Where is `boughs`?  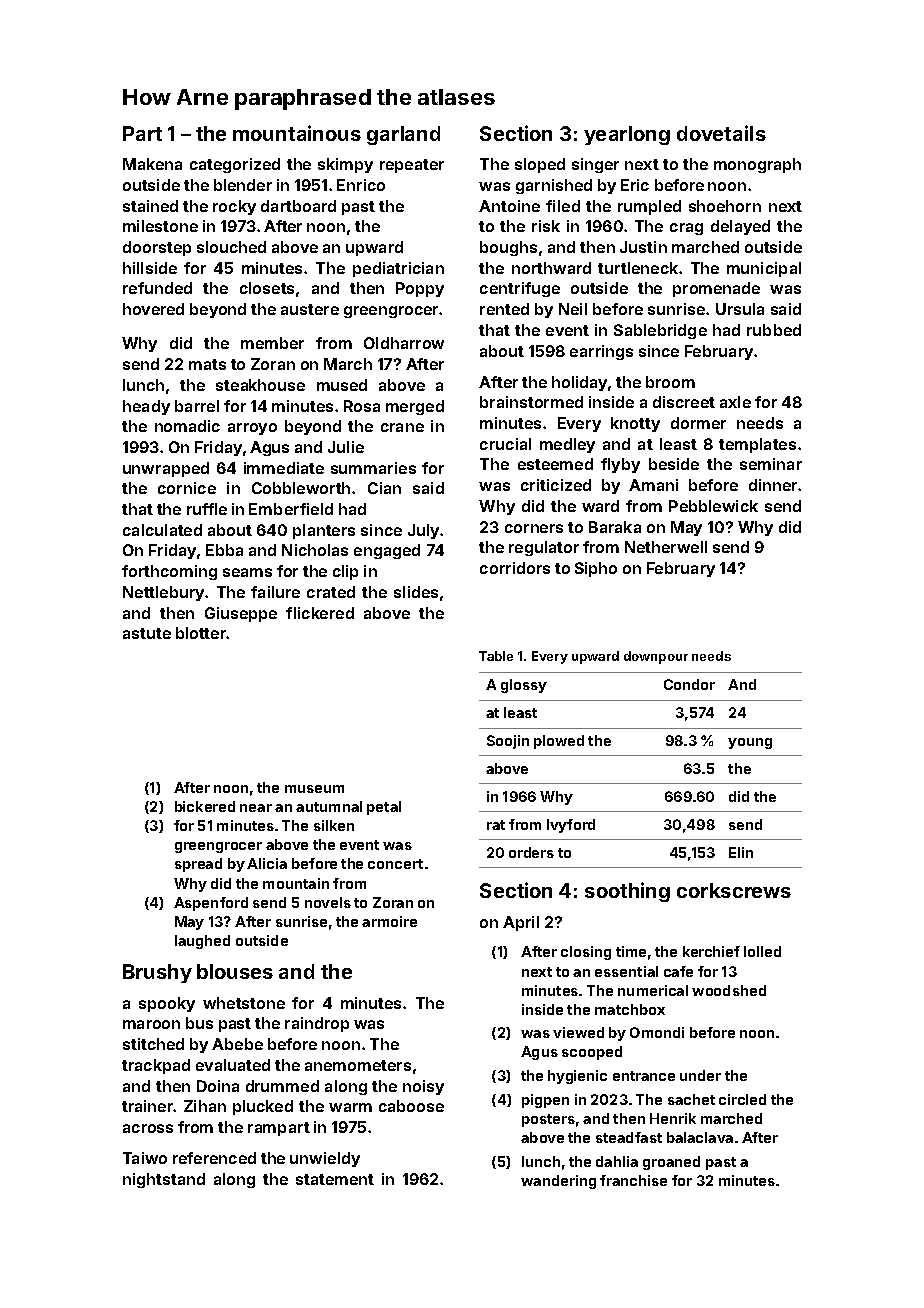
boughs is located at coordinates (508, 248).
